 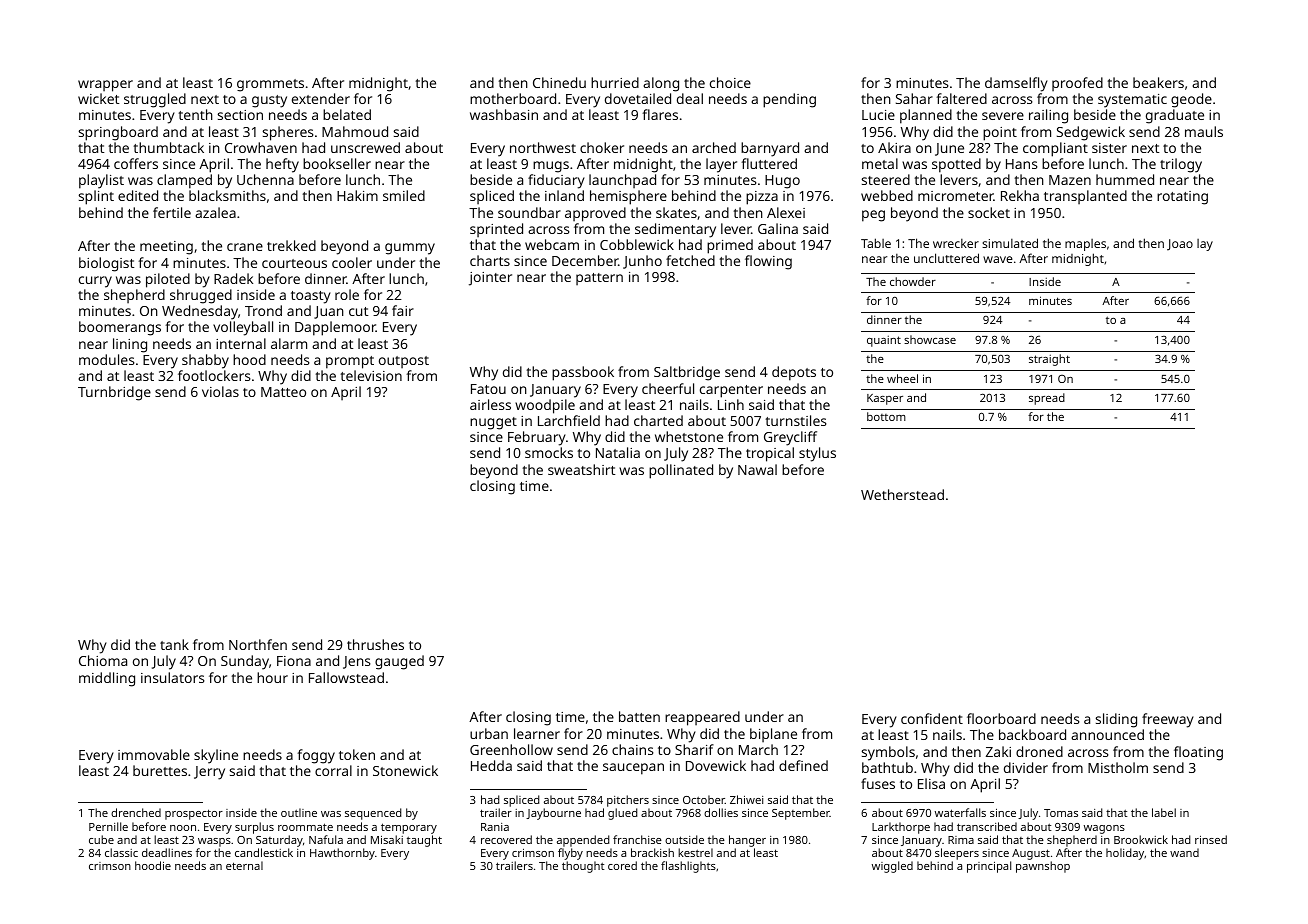 What do you see at coordinates (138, 195) in the page?
I see `edited` at bounding box center [138, 195].
